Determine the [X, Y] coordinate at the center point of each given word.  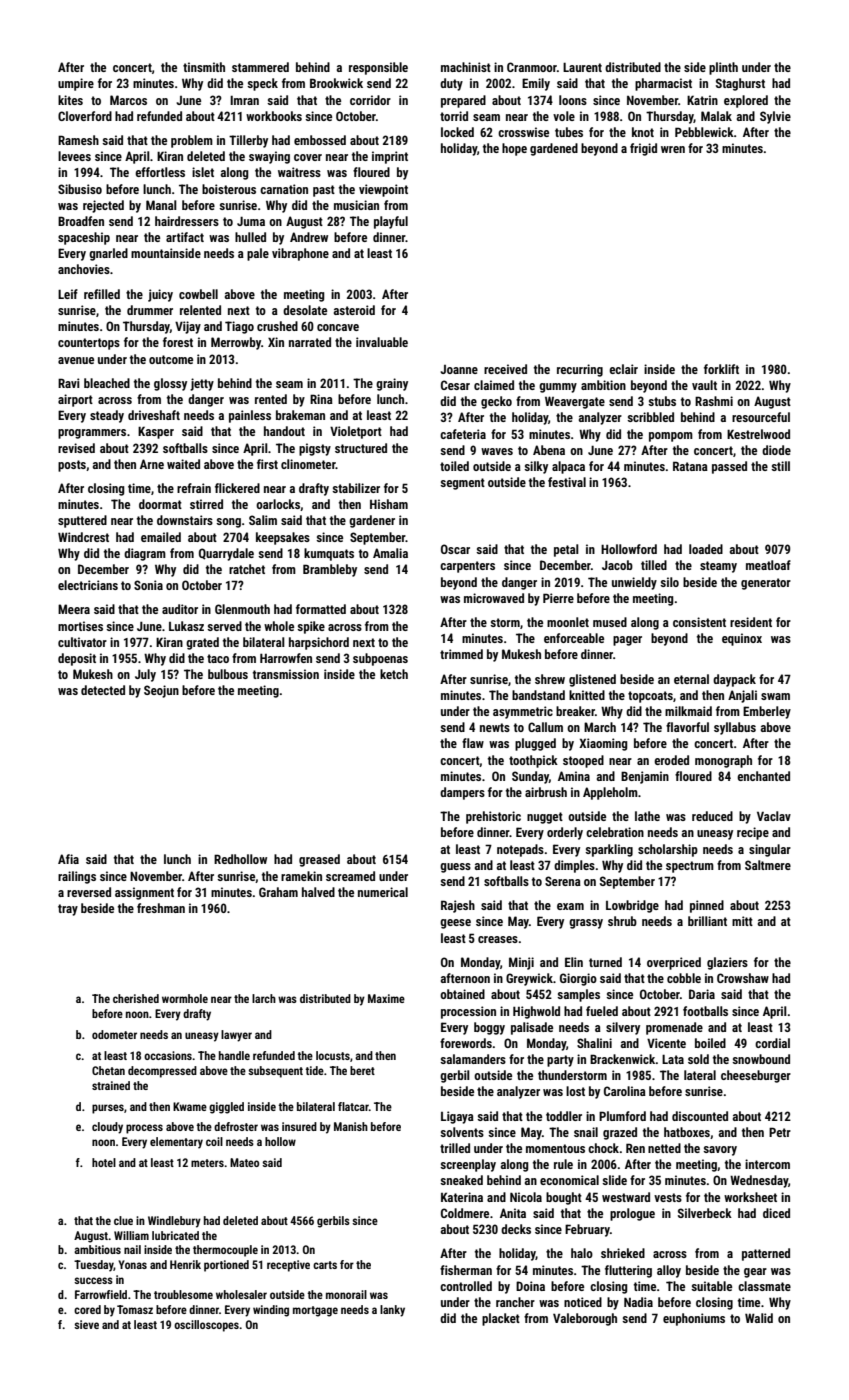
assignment [144, 893]
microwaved [494, 598]
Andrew [309, 237]
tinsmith [204, 67]
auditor [180, 609]
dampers [462, 793]
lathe [647, 816]
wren [673, 149]
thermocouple [225, 1251]
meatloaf [768, 565]
